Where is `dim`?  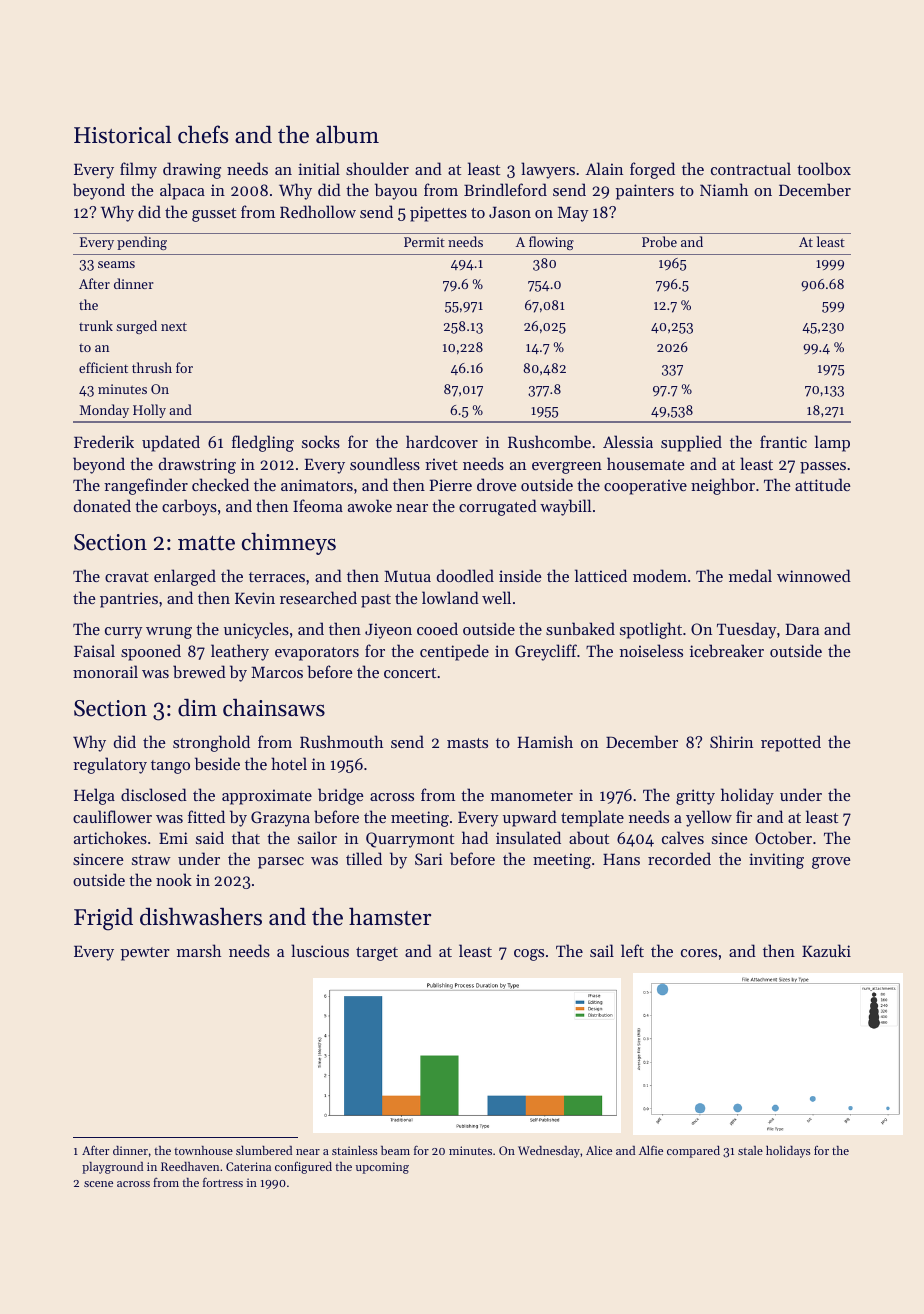
dim is located at coordinates (197, 707).
